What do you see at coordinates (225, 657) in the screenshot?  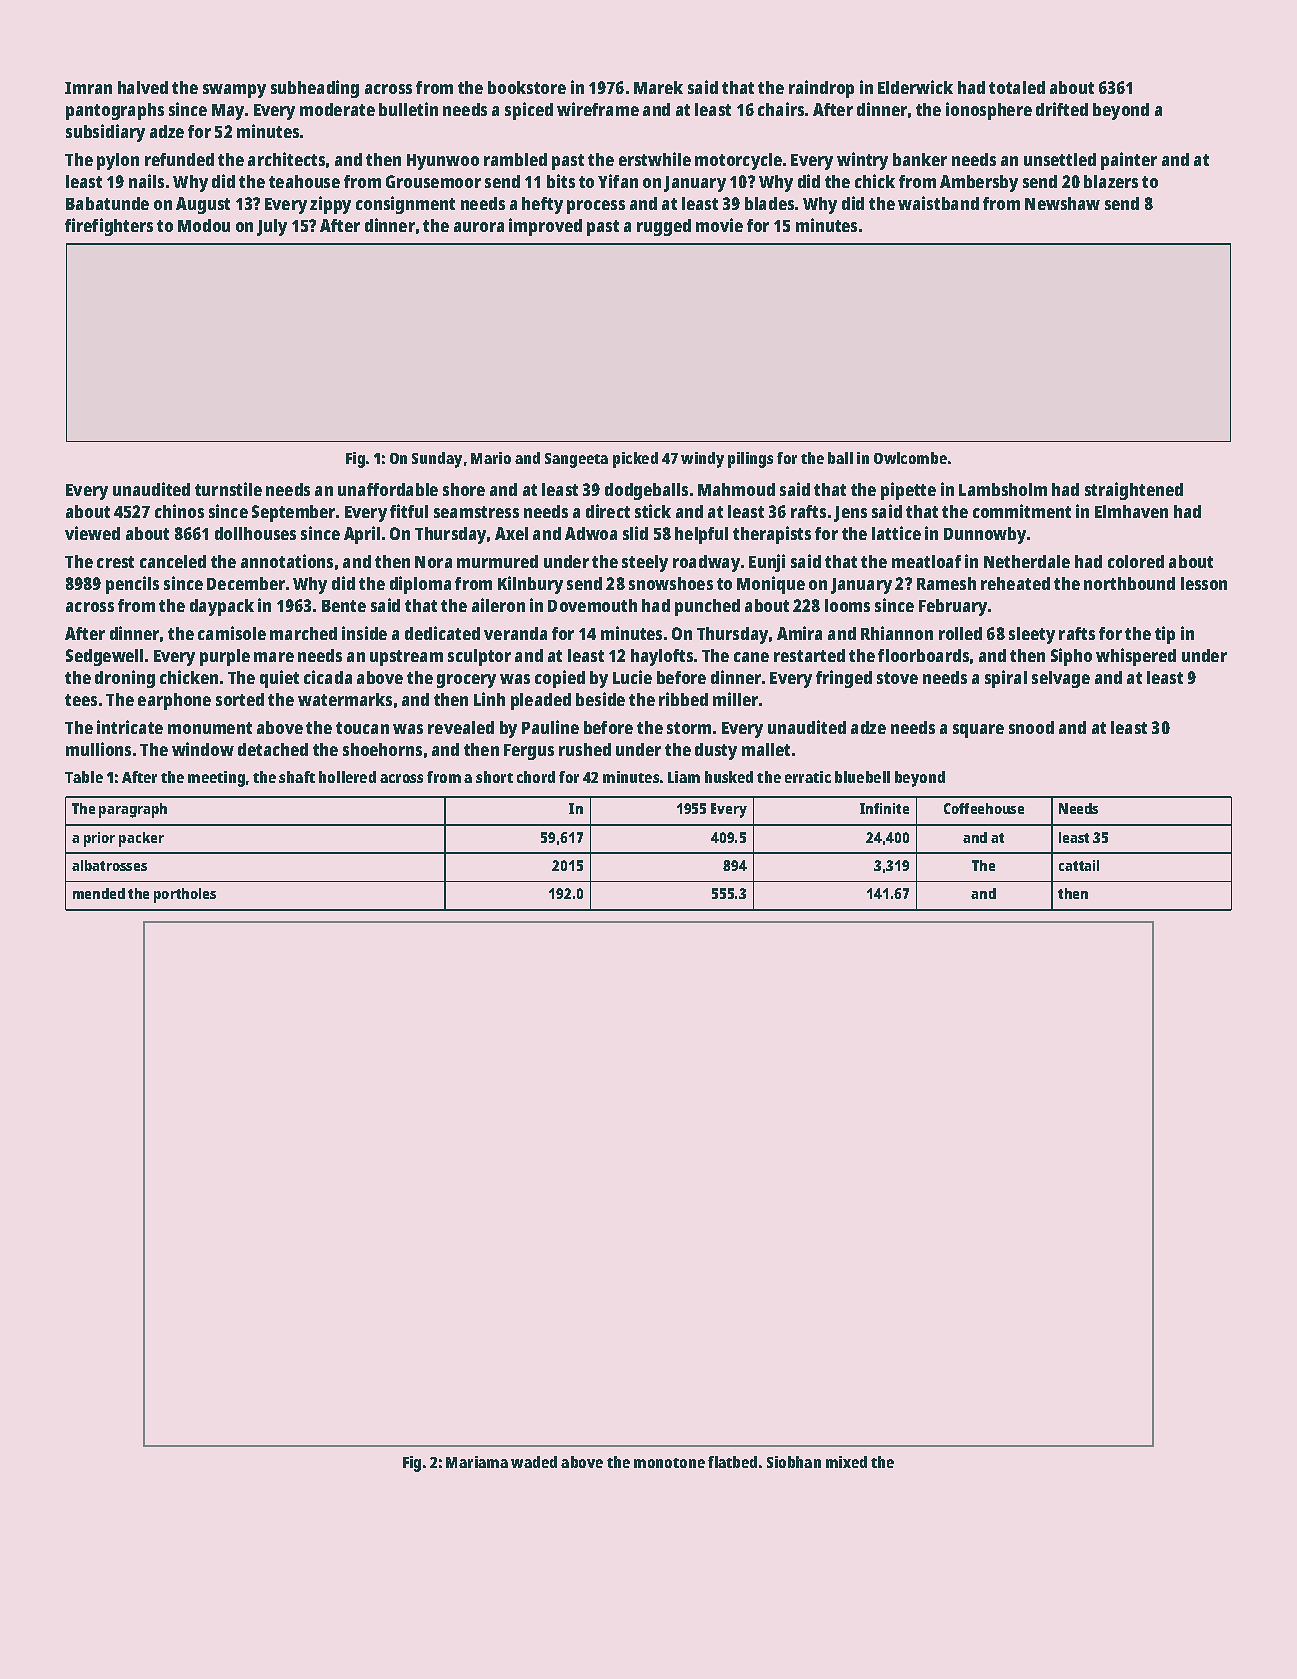 I see `purple` at bounding box center [225, 657].
